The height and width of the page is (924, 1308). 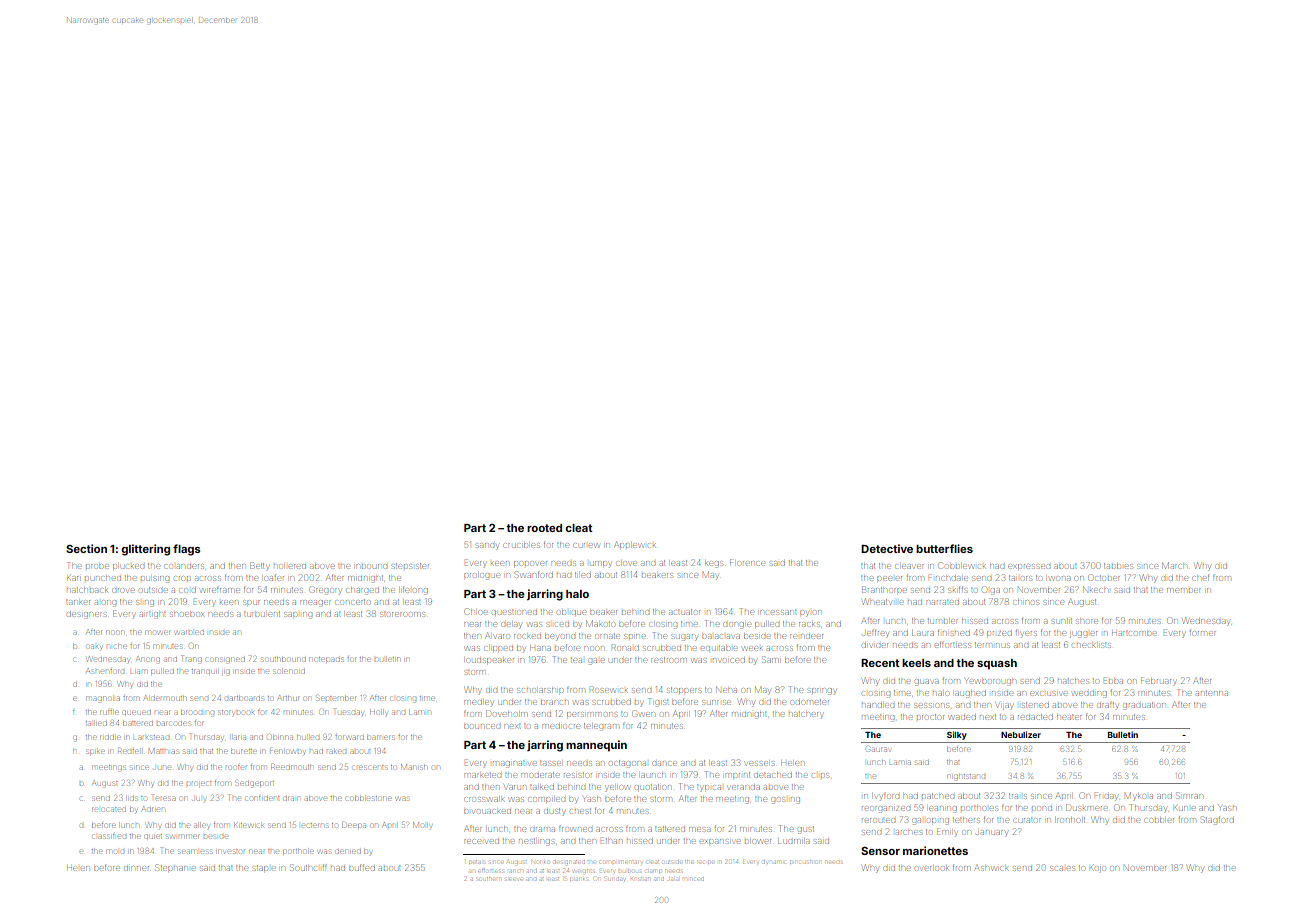 I want to click on frowned, so click(x=575, y=829).
